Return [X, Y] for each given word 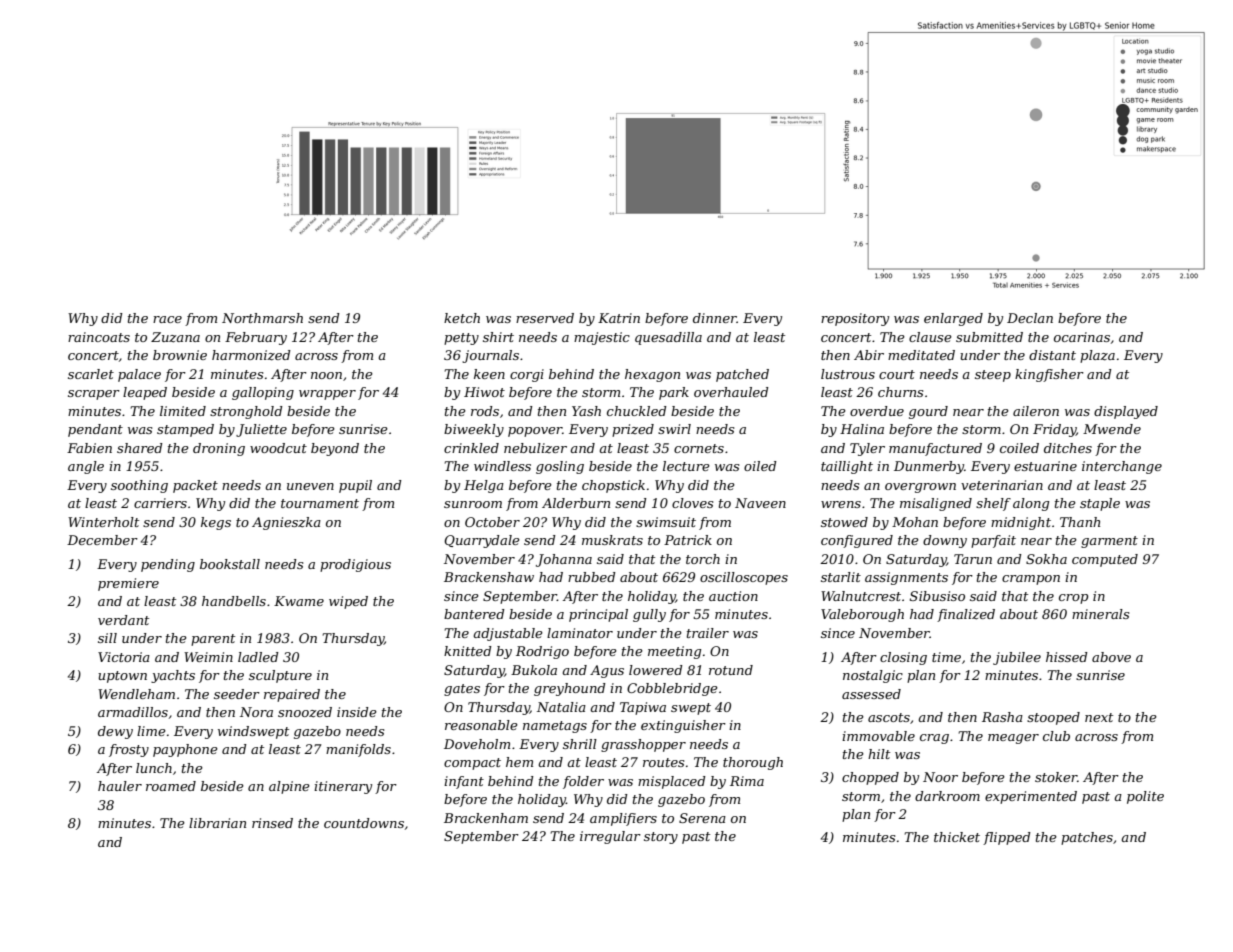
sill [107, 638]
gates [462, 690]
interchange [1122, 467]
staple [1100, 504]
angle [86, 467]
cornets [699, 448]
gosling [560, 467]
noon [326, 375]
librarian [217, 823]
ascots [889, 717]
